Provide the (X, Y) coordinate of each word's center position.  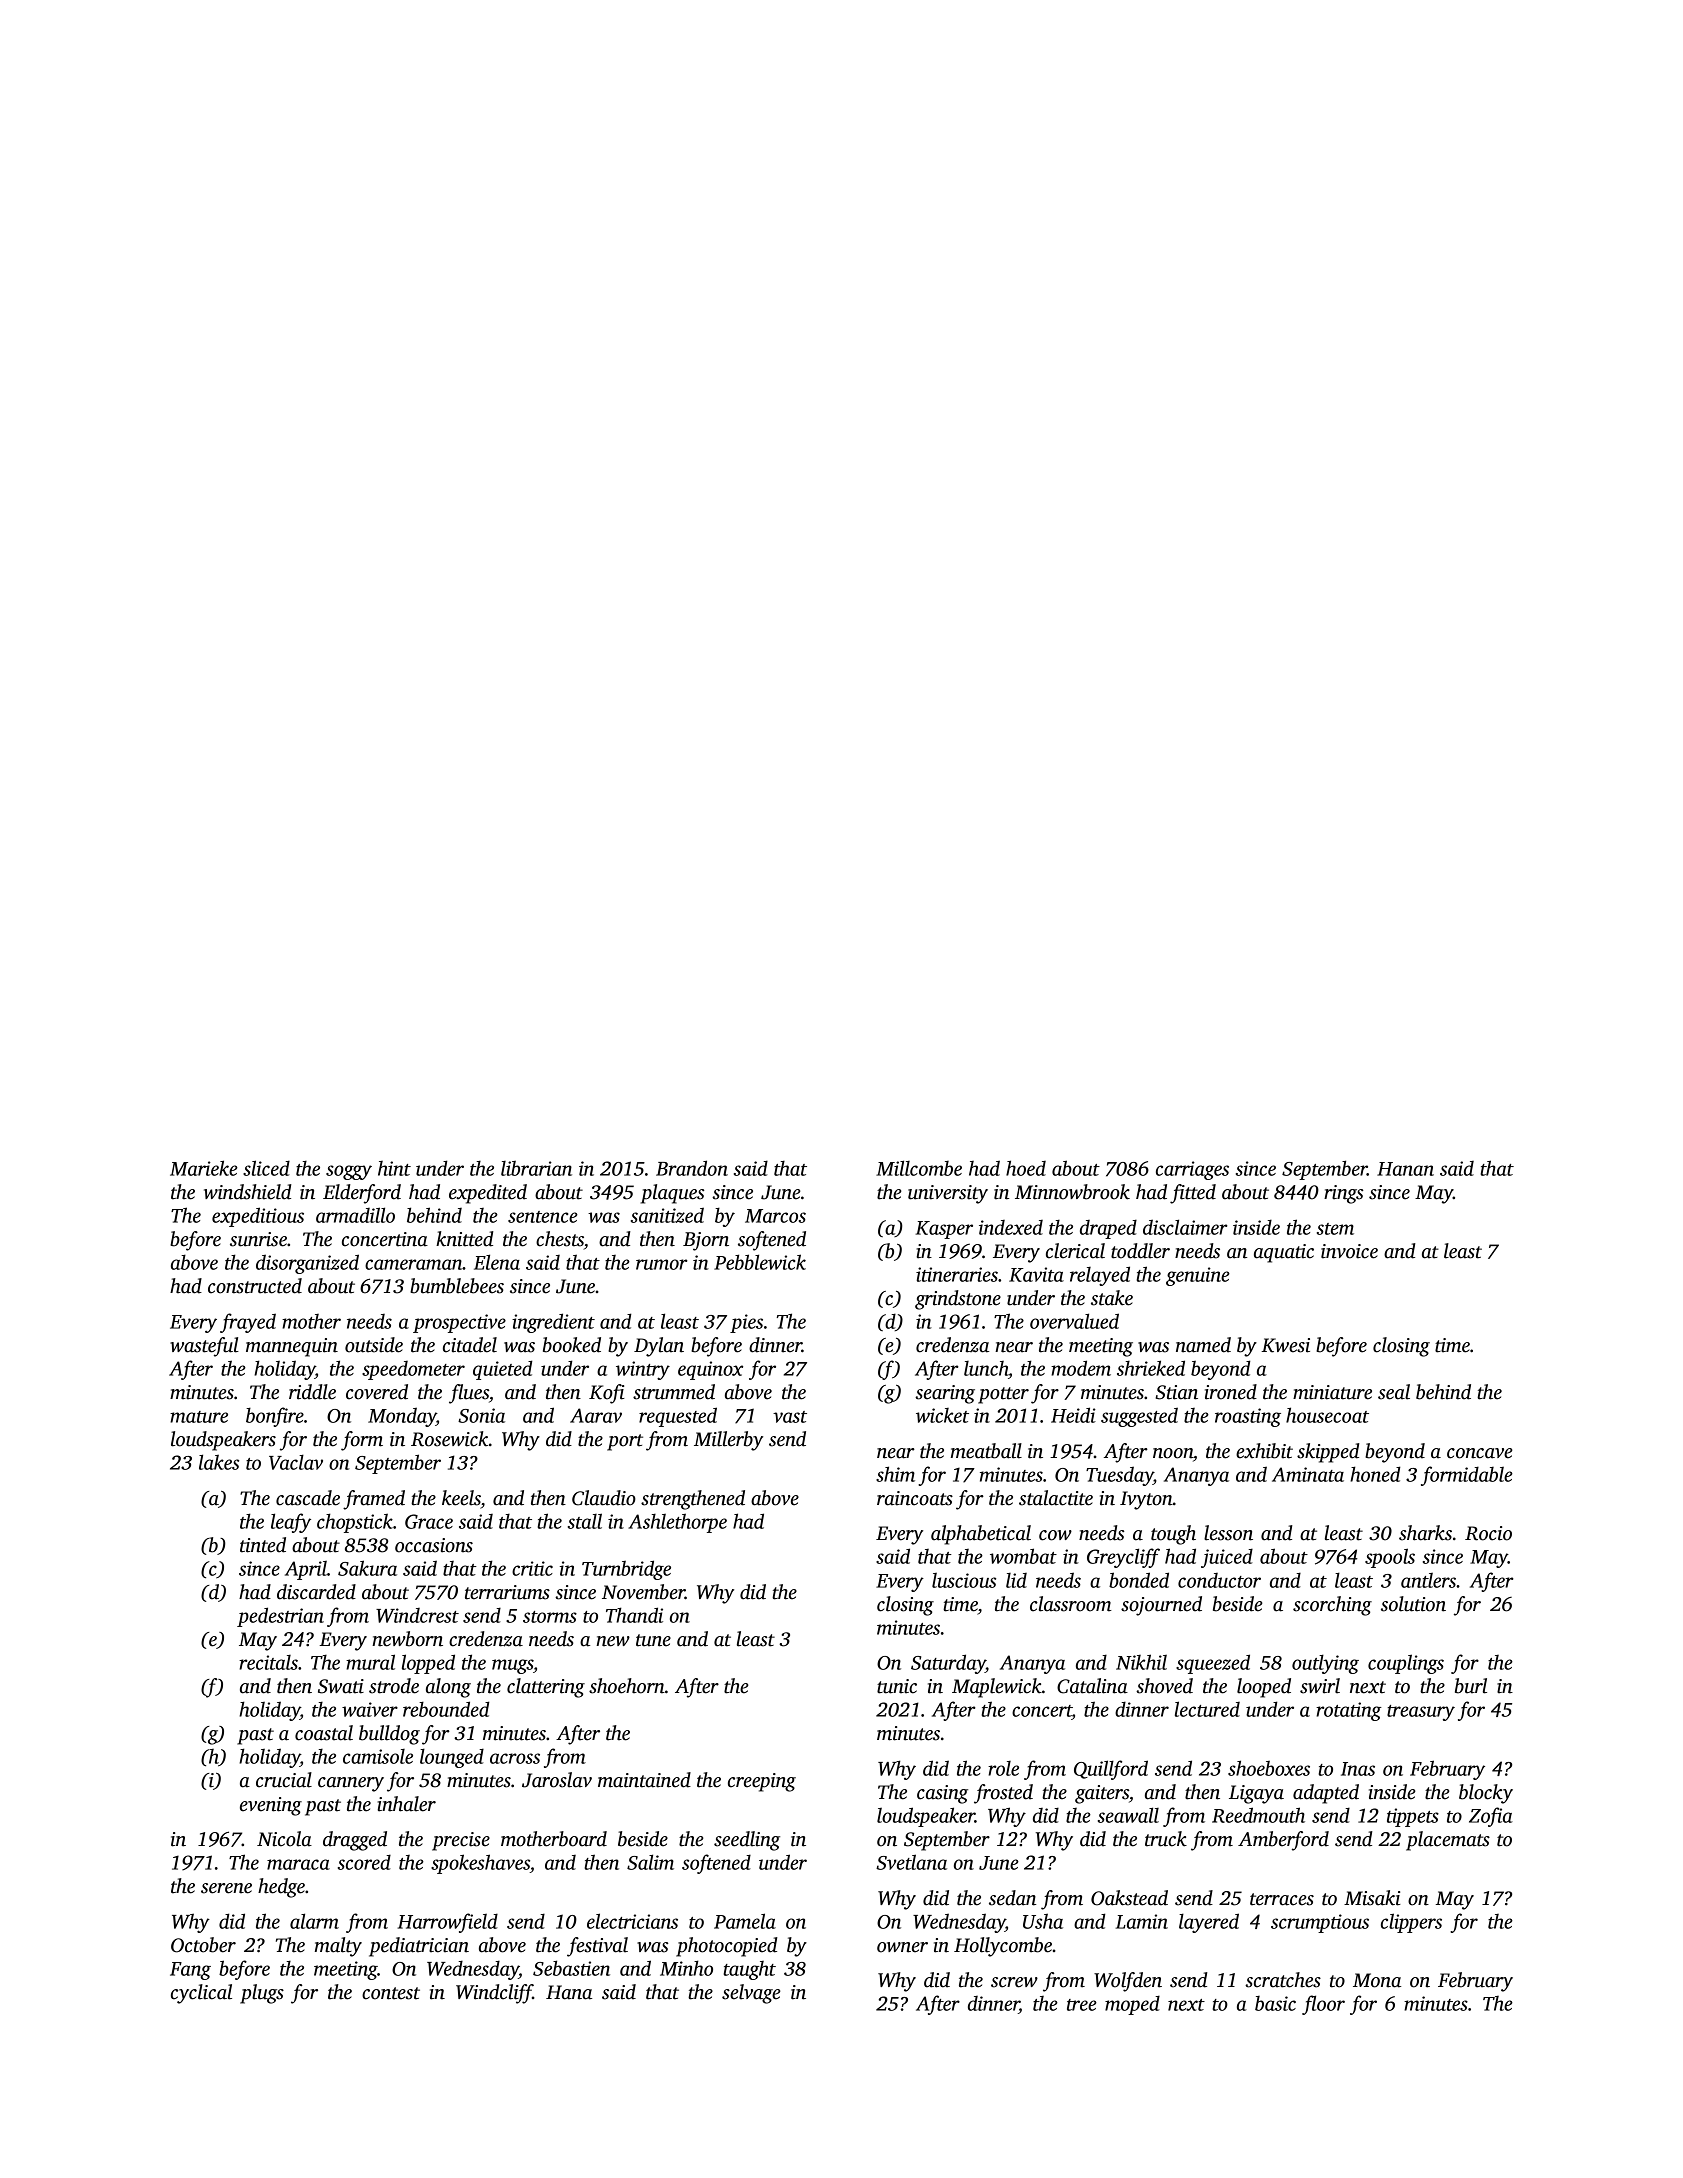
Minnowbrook (1072, 1192)
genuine (1198, 1276)
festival (597, 1947)
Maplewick (997, 1688)
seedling (747, 1841)
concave (1480, 1453)
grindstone (958, 1300)
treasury (1421, 1713)
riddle (312, 1392)
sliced (266, 1168)
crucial (284, 1780)
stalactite (1056, 1498)
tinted (263, 1545)
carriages (1192, 1170)
